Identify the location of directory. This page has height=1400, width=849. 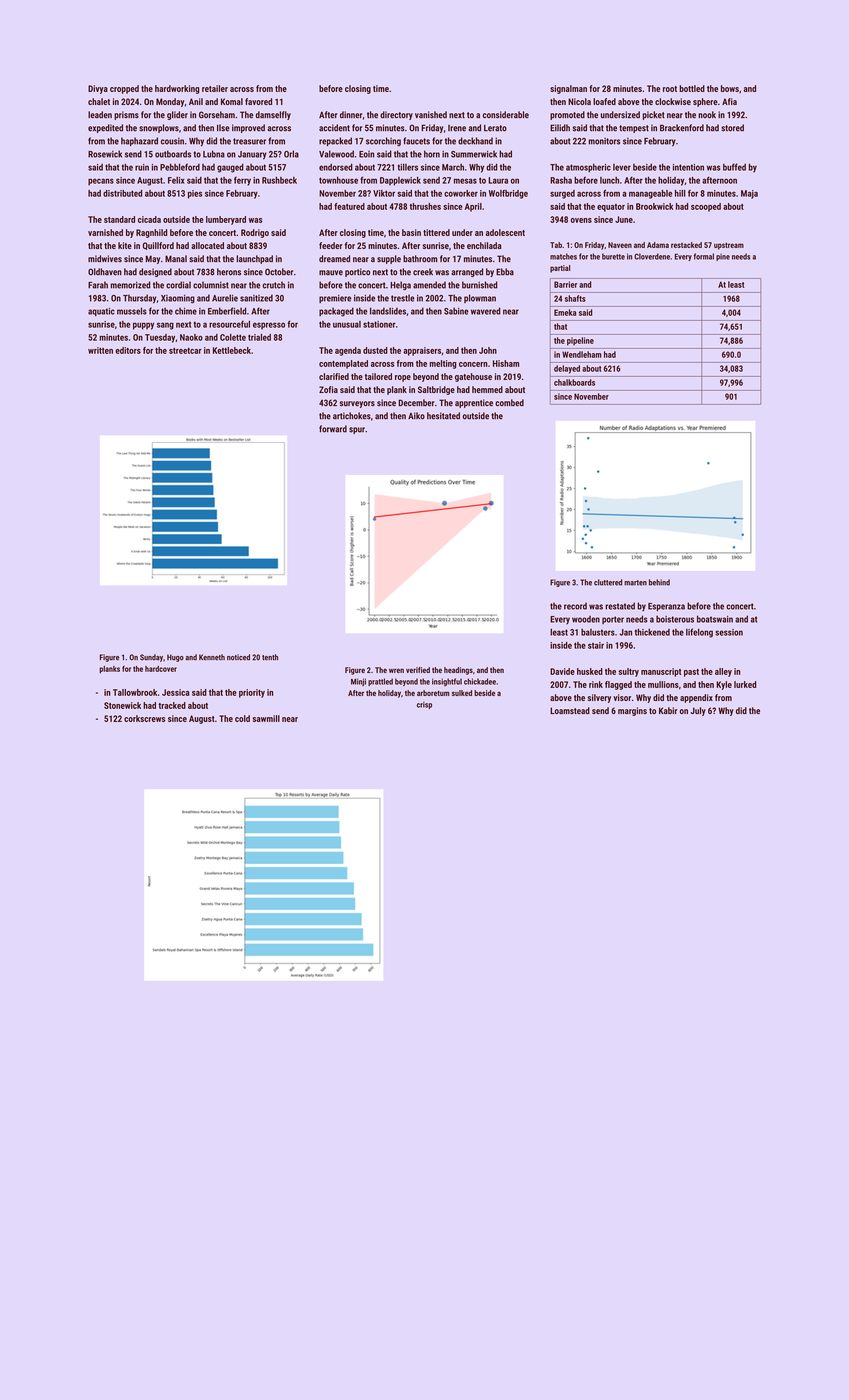
(396, 115).
